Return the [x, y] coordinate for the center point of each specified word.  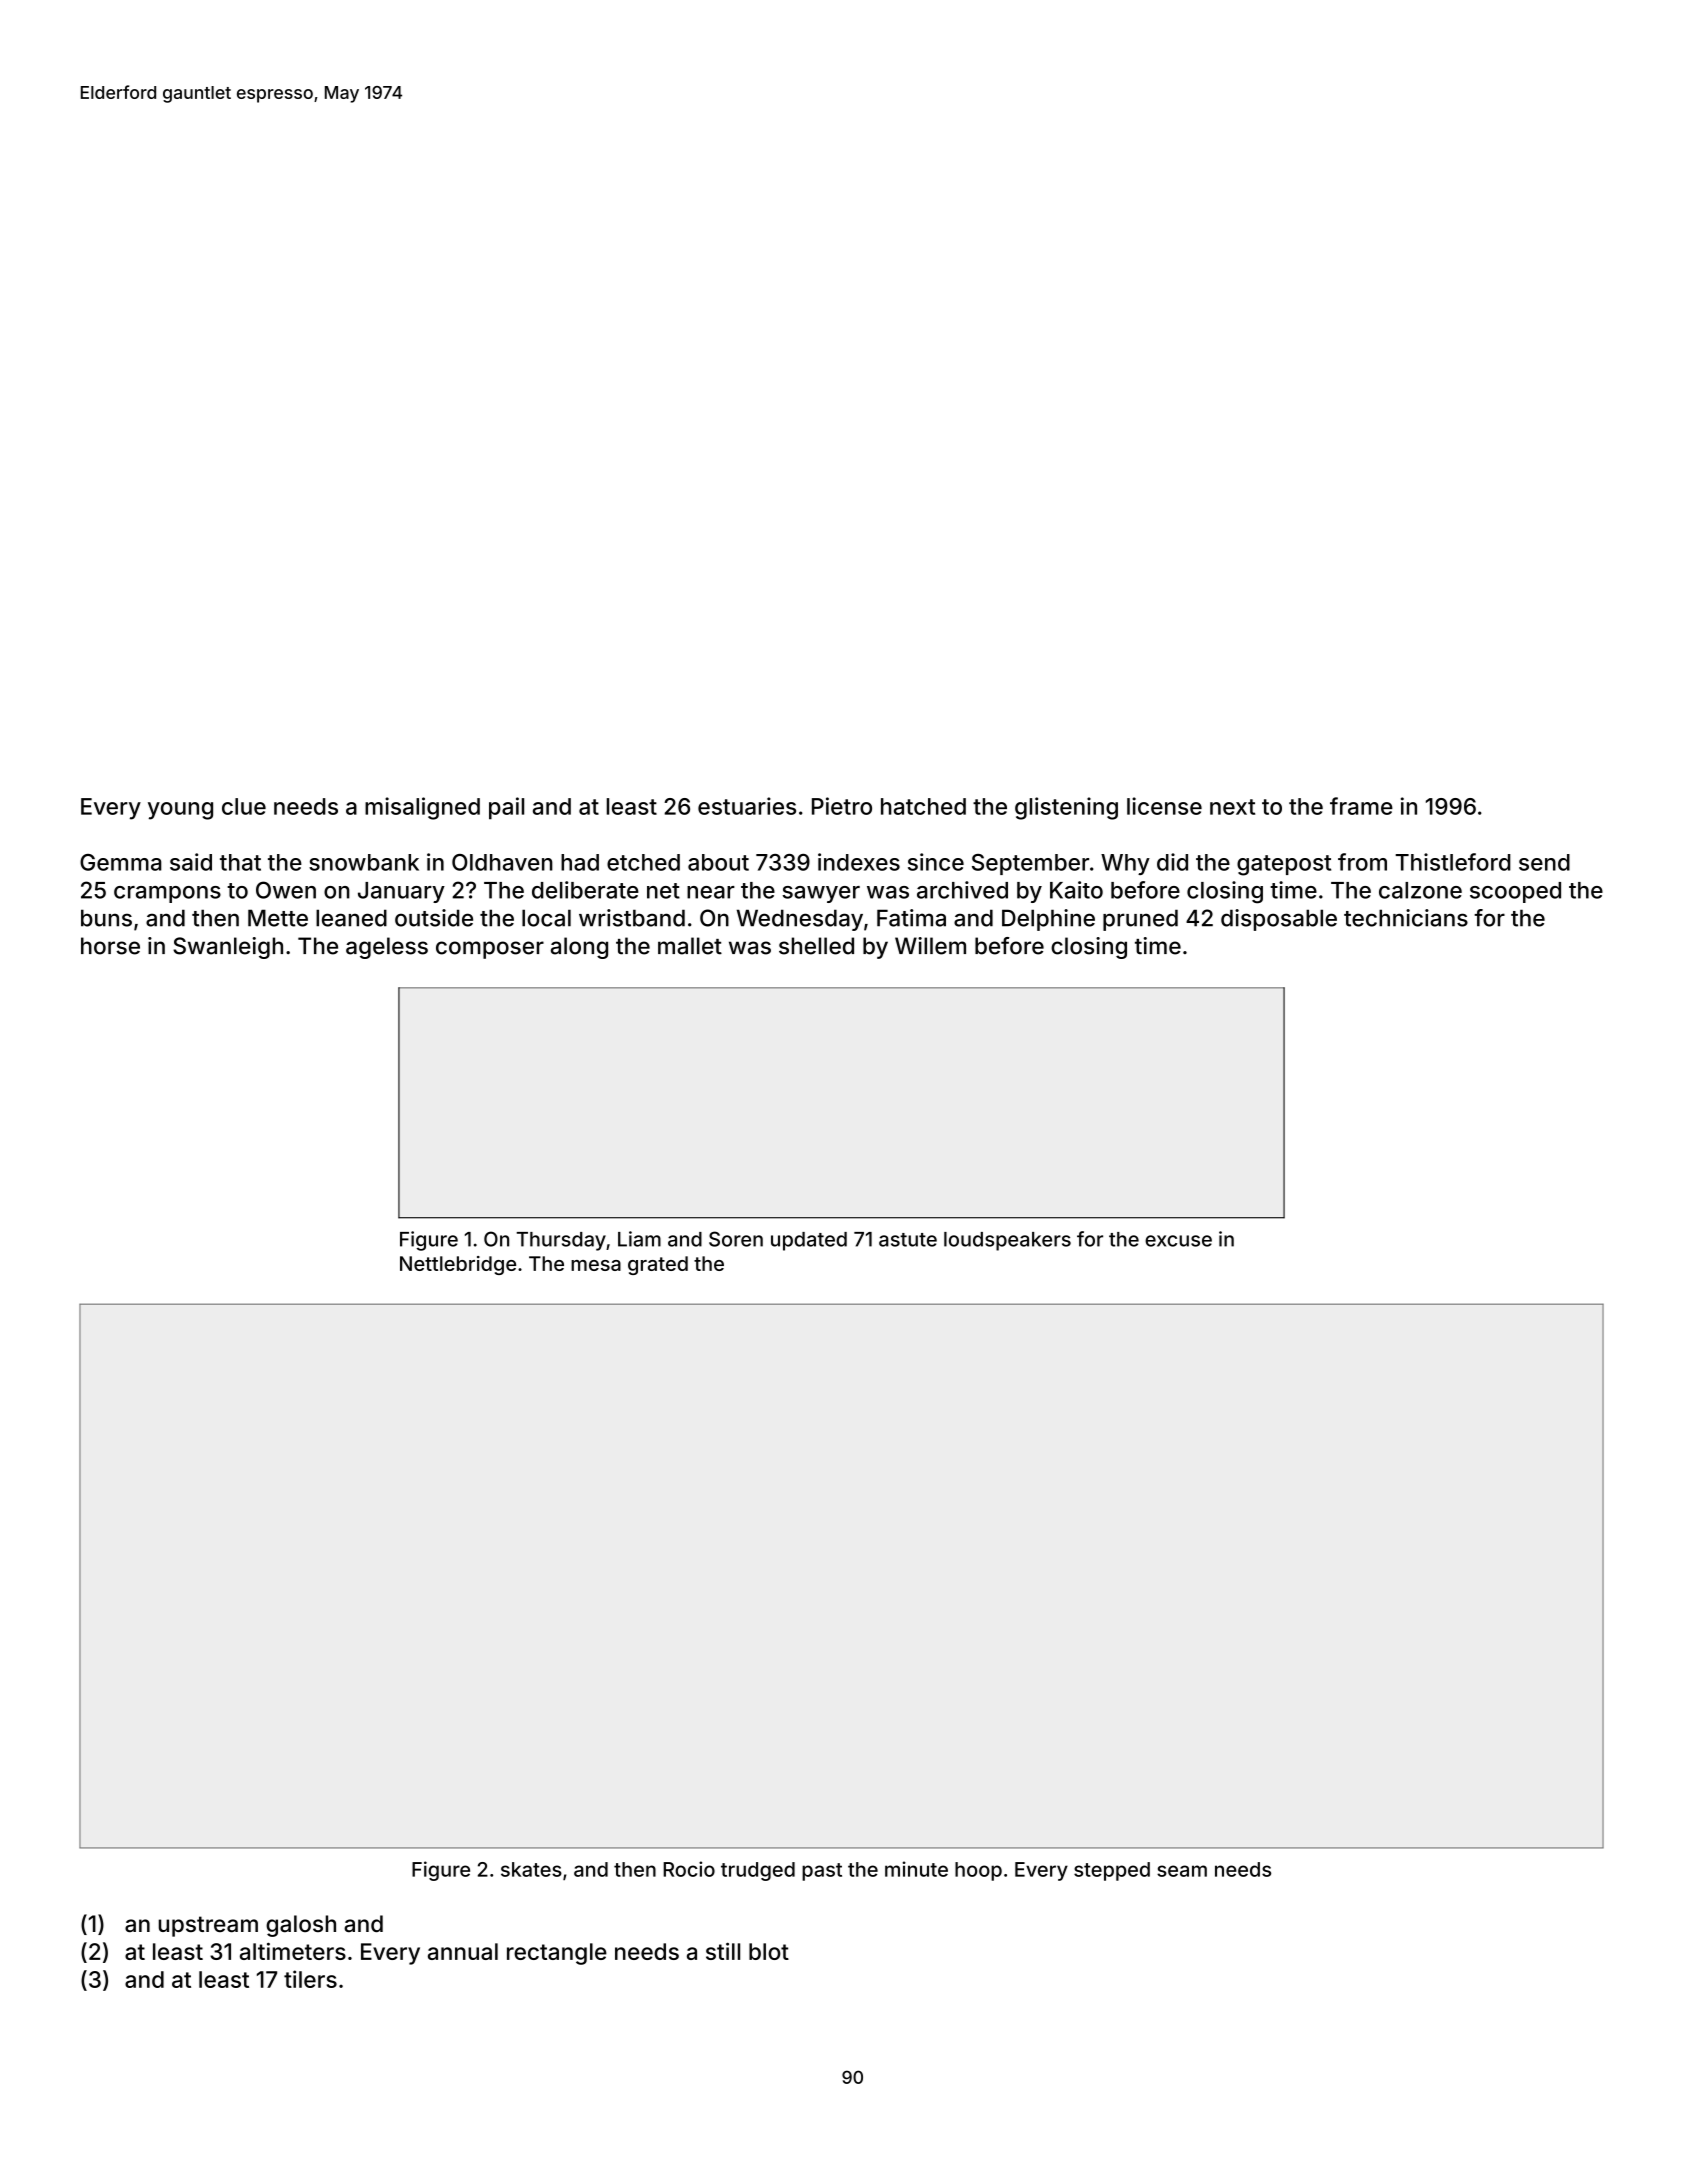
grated [658, 1265]
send [1544, 862]
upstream [208, 1926]
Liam [639, 1239]
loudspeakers [1007, 1241]
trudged [758, 1871]
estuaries [747, 806]
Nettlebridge [458, 1265]
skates [531, 1869]
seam [1182, 1871]
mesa [596, 1265]
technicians [1406, 918]
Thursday [561, 1241]
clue [244, 806]
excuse [1178, 1241]
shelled [816, 946]
